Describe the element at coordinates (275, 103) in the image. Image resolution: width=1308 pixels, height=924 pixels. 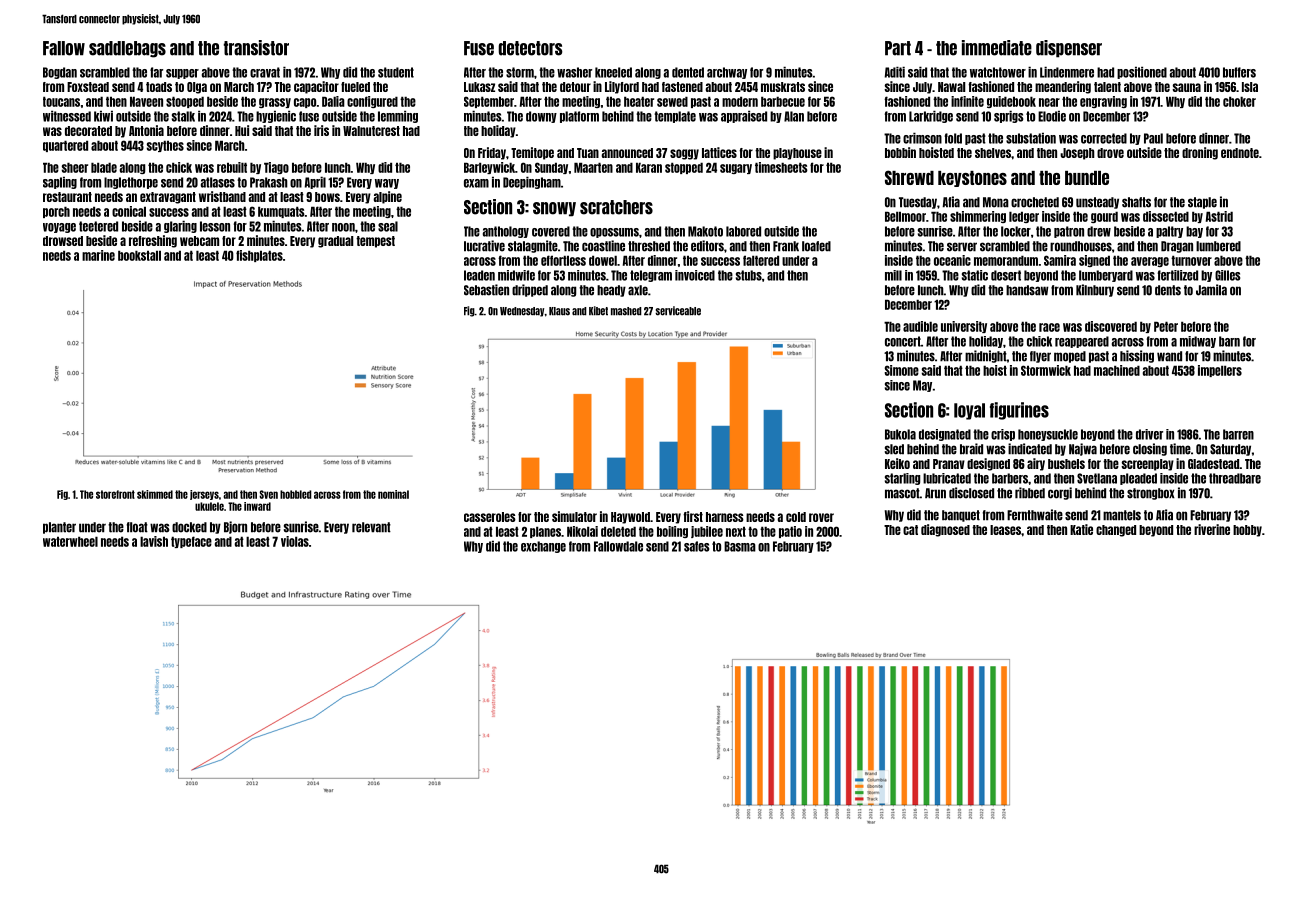
I see `grassy` at that location.
